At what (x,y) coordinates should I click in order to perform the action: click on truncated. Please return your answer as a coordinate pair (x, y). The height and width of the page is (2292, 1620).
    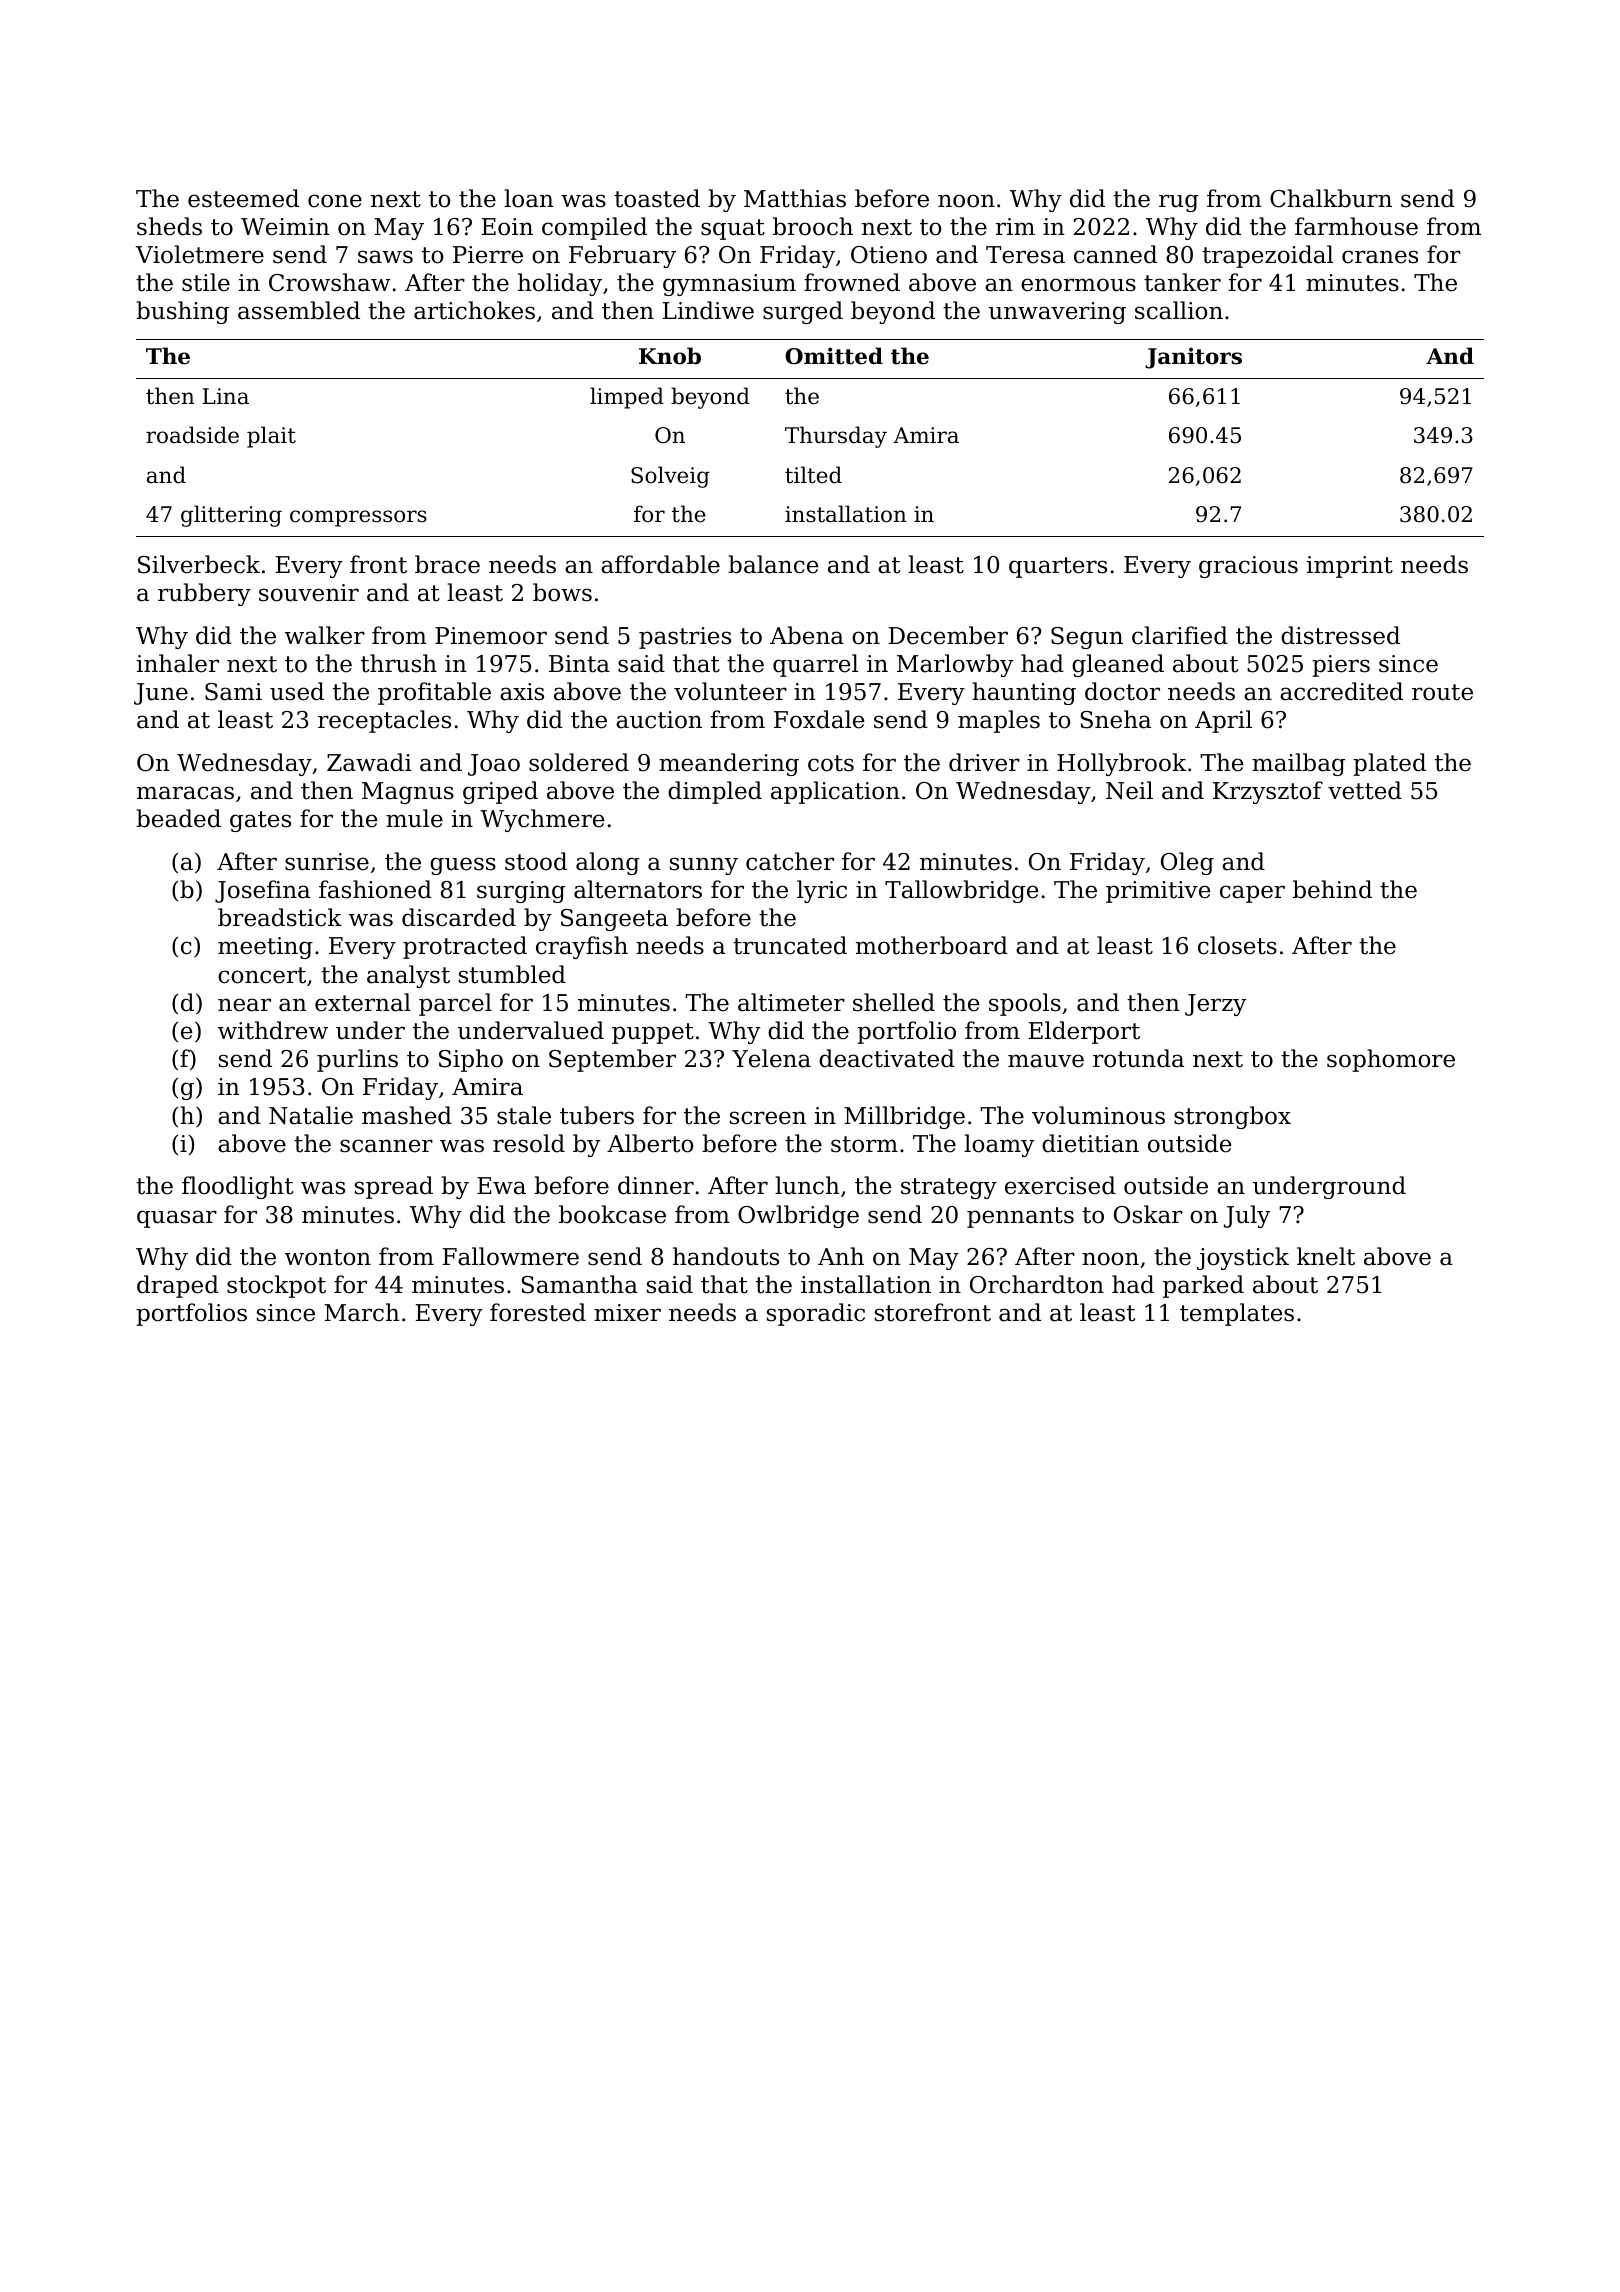
    Looking at the image, I should click on (790, 945).
